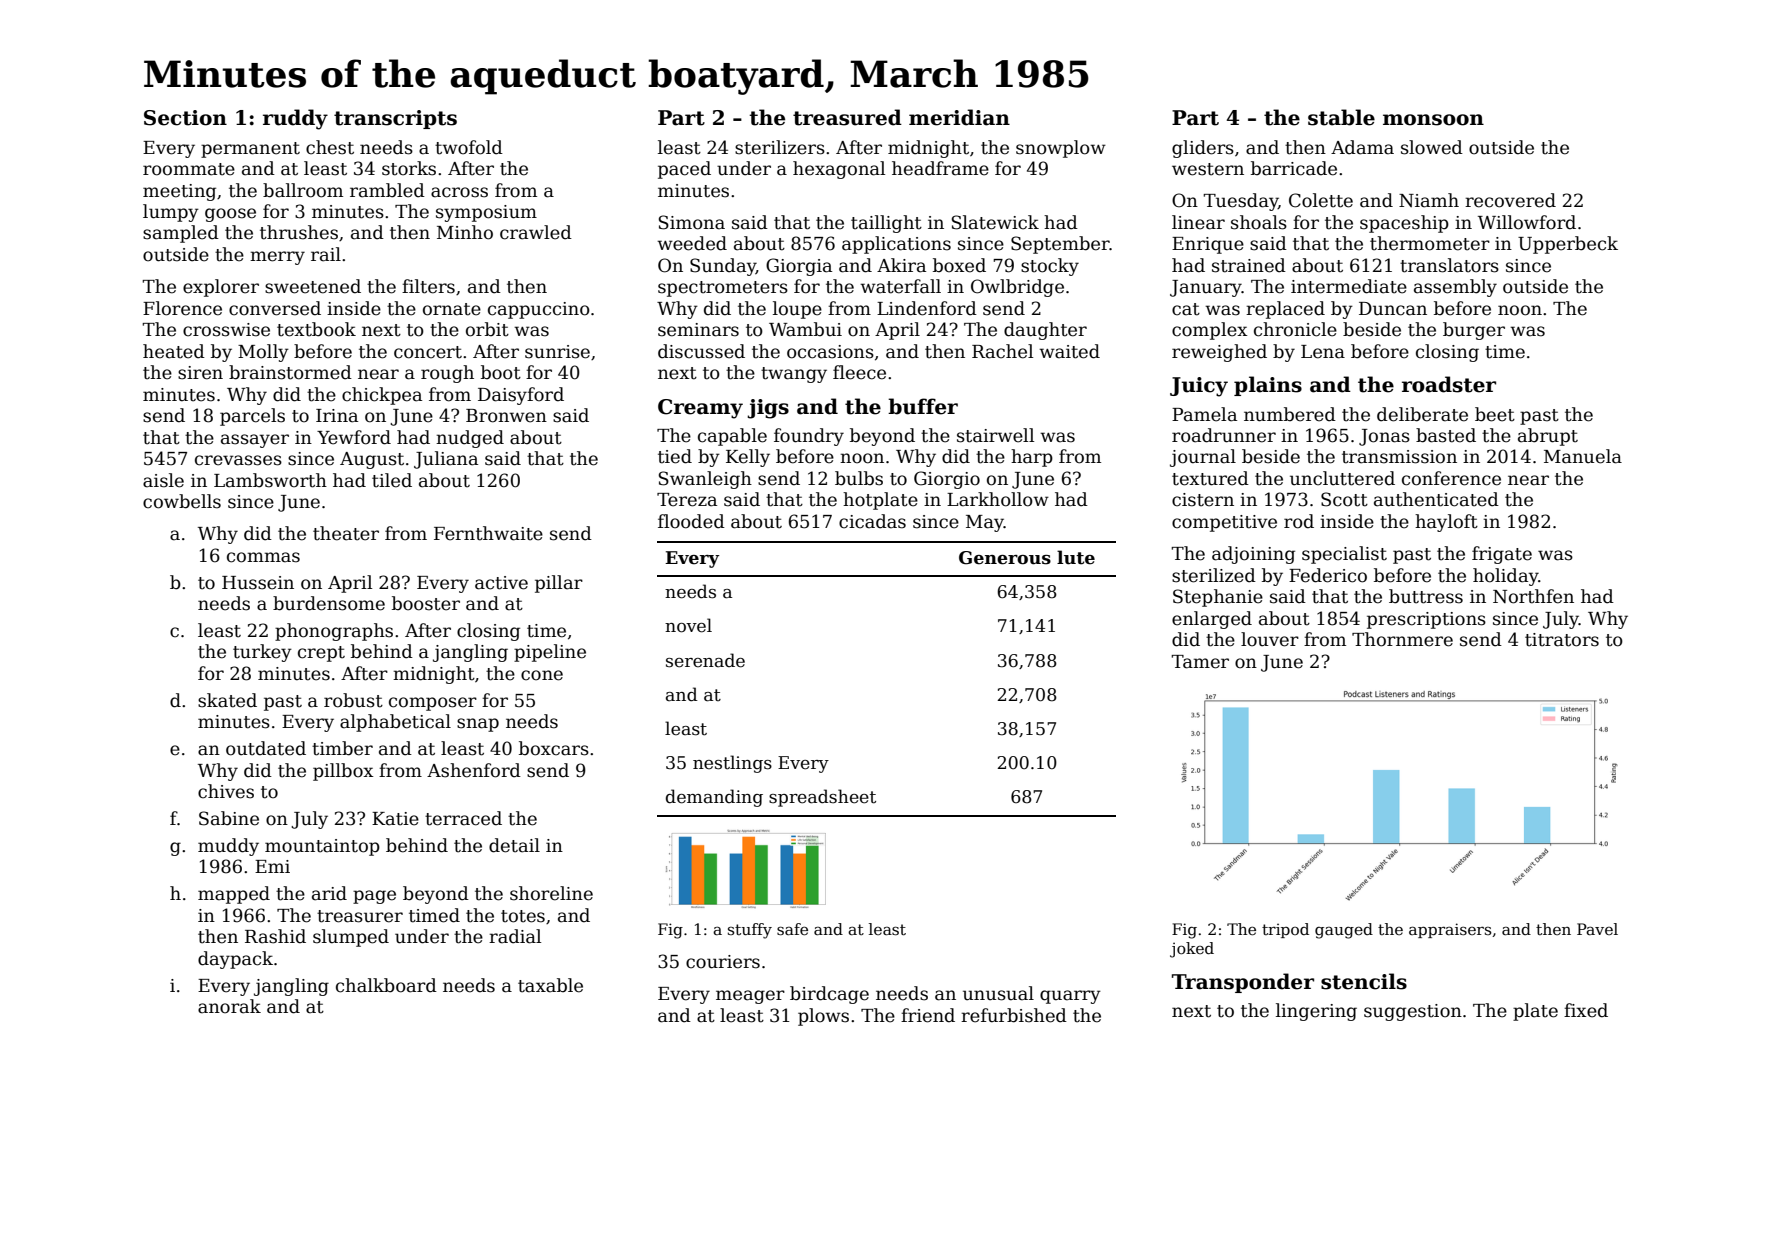 The width and height of the image is (1773, 1254). What do you see at coordinates (872, 521) in the image?
I see `cicadas` at bounding box center [872, 521].
